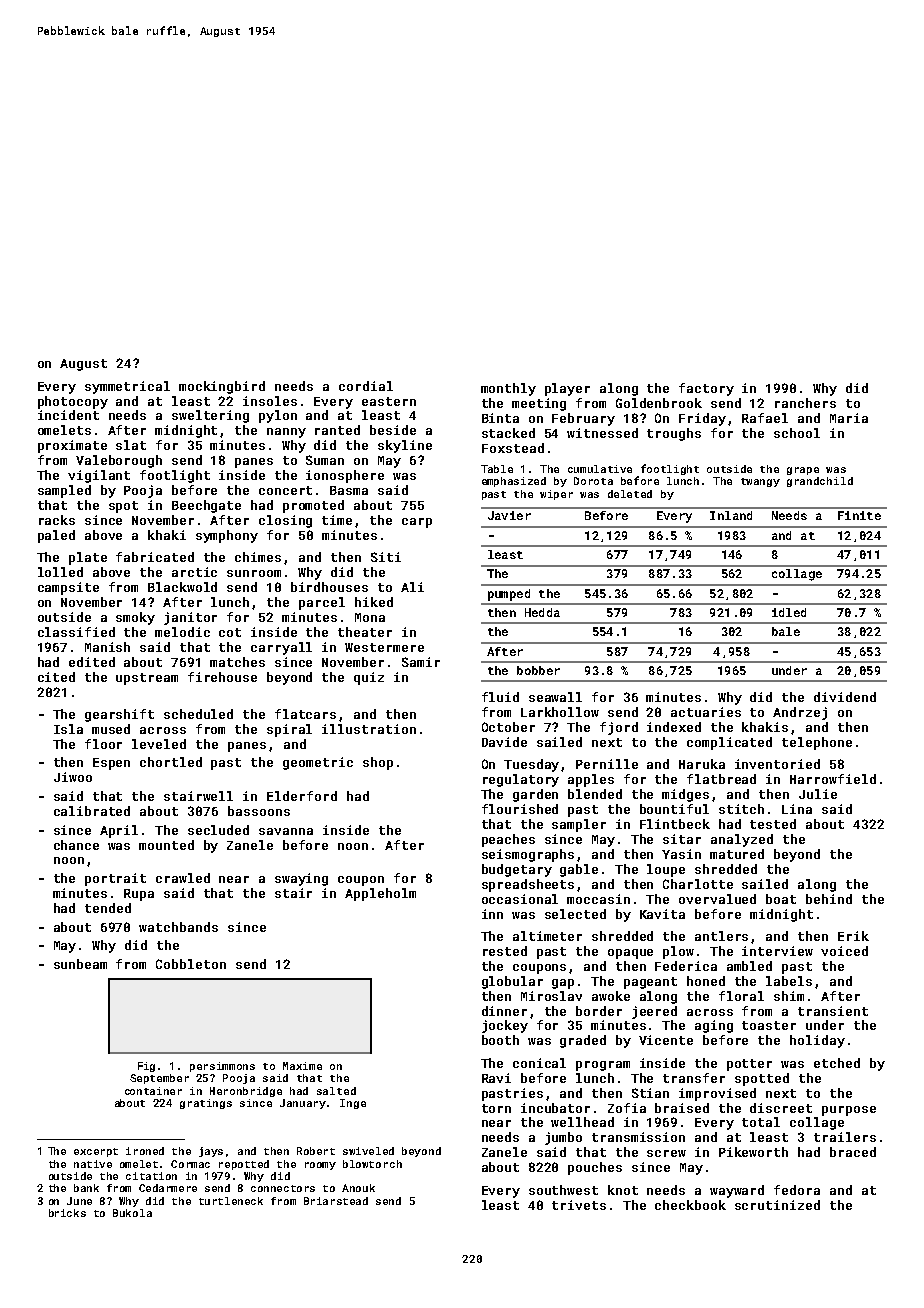 The image size is (924, 1308). Describe the element at coordinates (132, 1213) in the screenshot. I see `Bukola` at that location.
